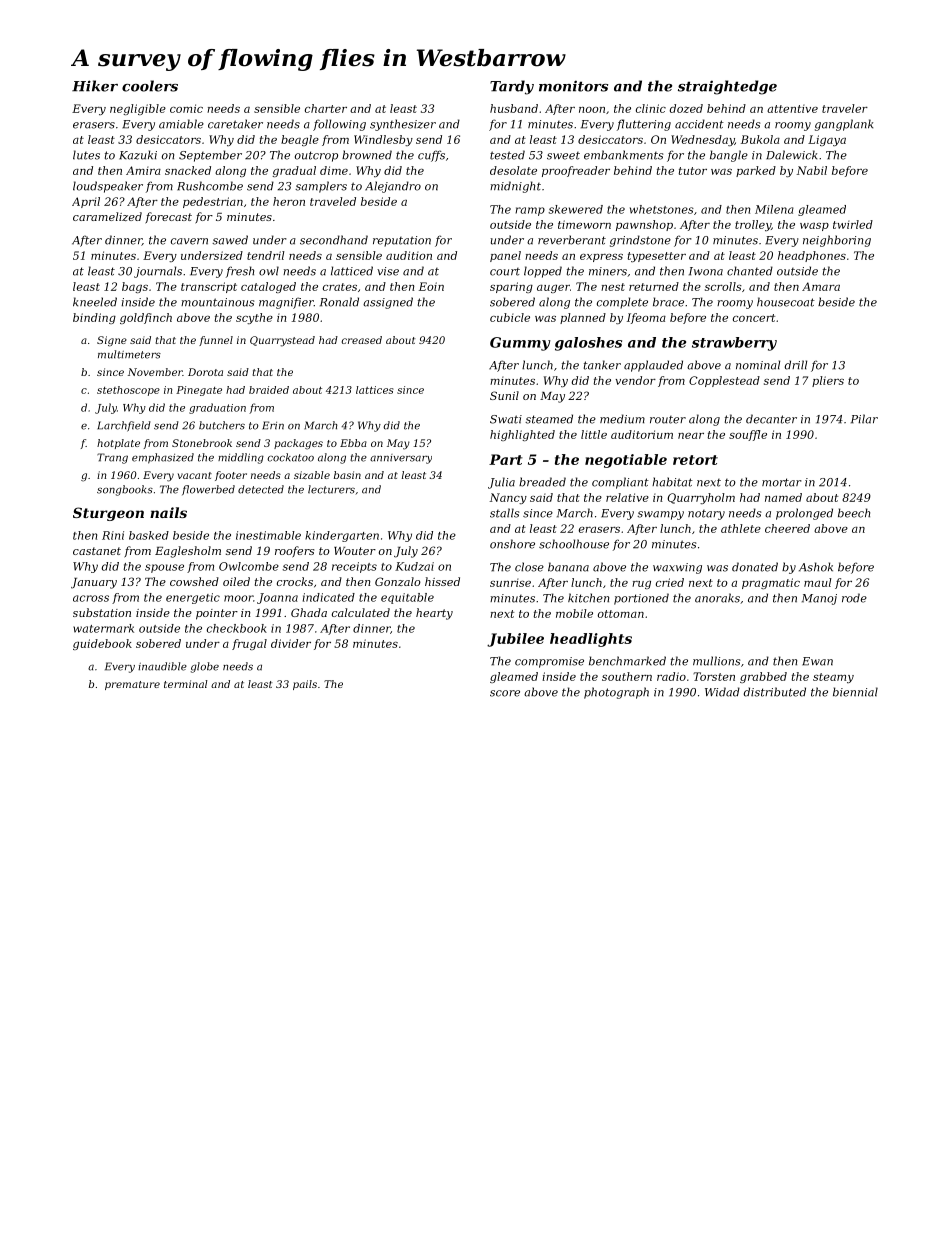 The height and width of the screenshot is (1233, 952). What do you see at coordinates (854, 513) in the screenshot?
I see `beech` at bounding box center [854, 513].
